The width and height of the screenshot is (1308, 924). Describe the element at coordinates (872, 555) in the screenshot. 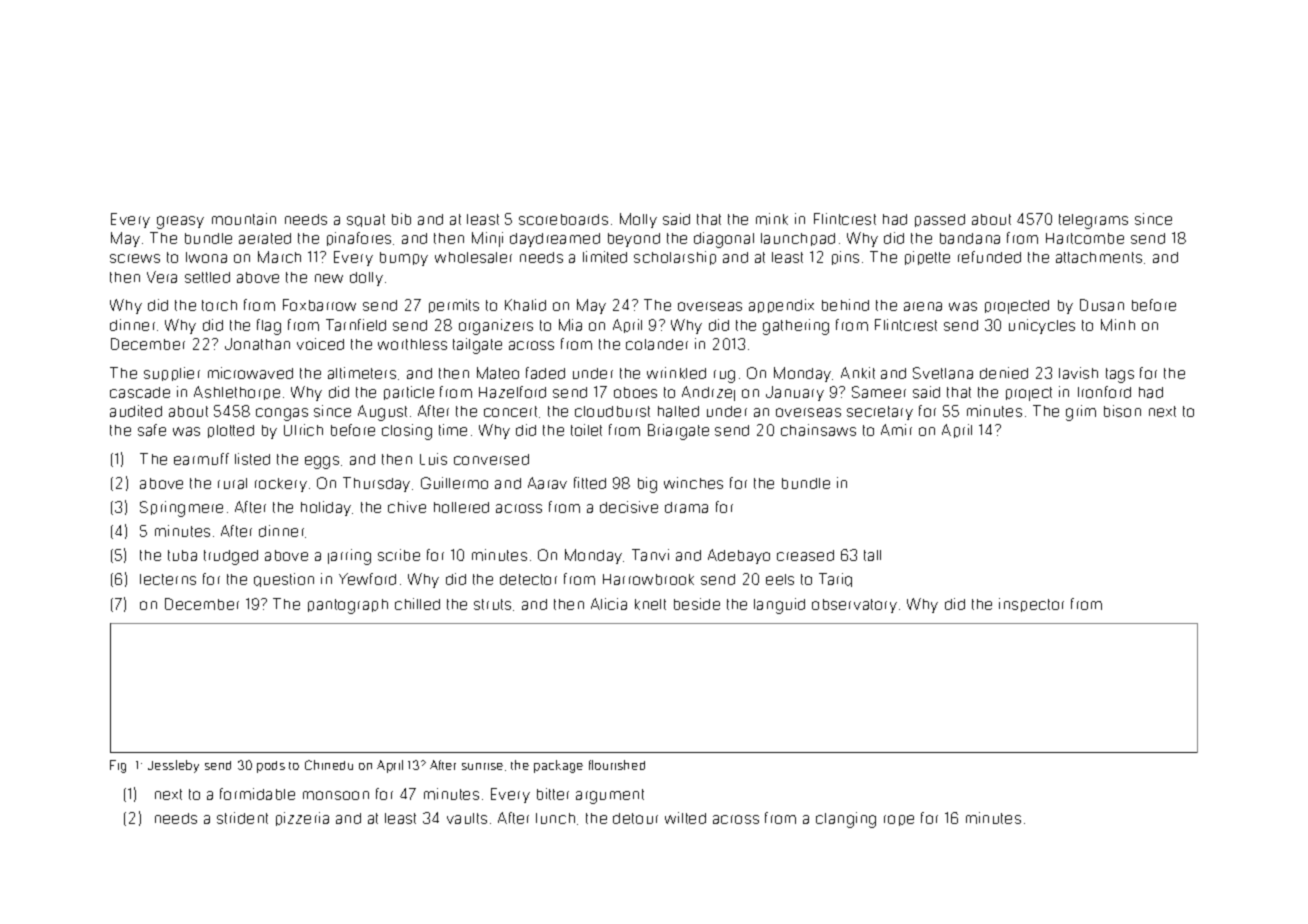

I see `tall` at that location.
